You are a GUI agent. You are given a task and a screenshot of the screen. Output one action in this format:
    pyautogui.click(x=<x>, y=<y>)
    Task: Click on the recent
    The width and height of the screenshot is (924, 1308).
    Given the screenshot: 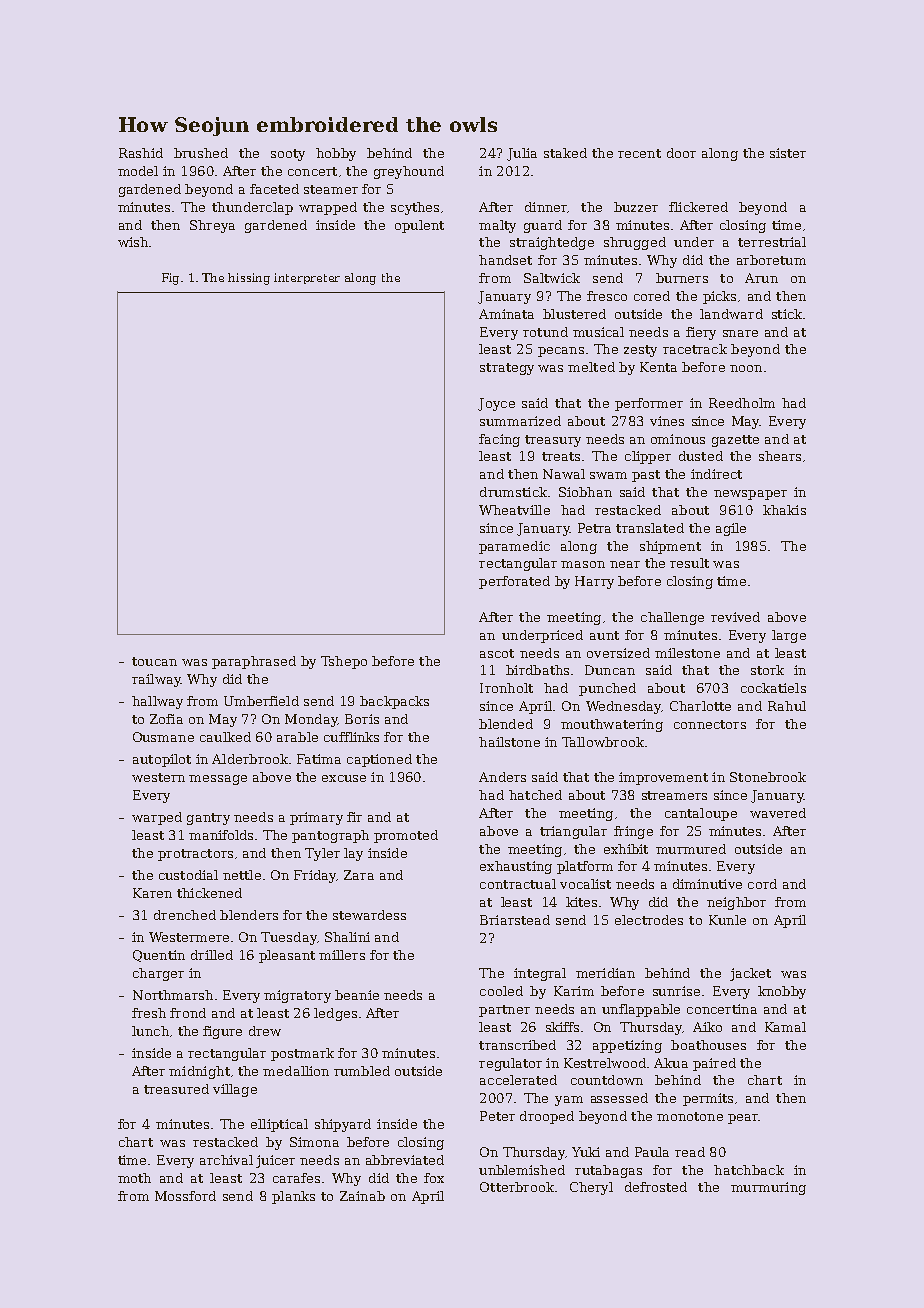 What is the action you would take?
    pyautogui.click(x=639, y=153)
